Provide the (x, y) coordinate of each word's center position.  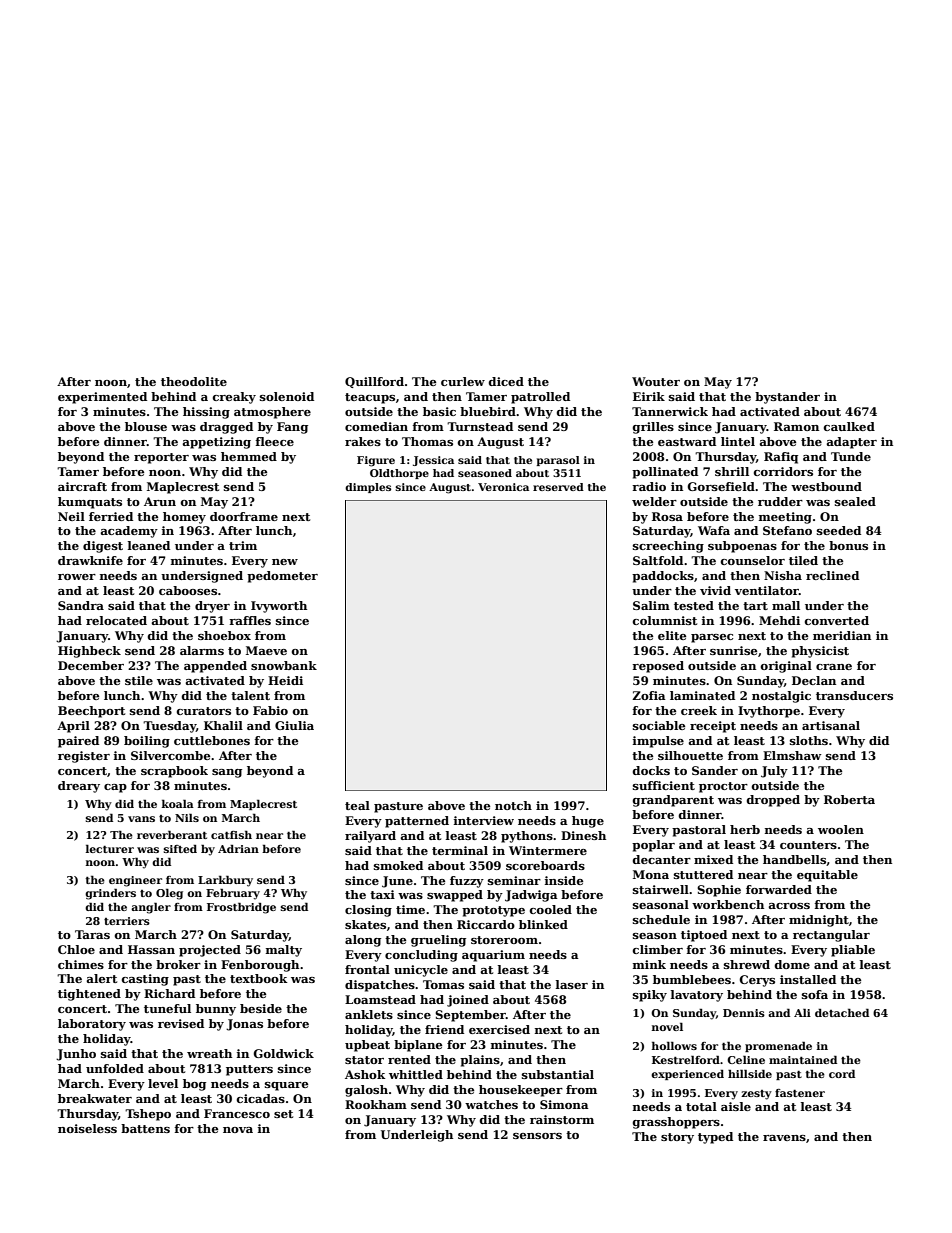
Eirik (649, 396)
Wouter (656, 381)
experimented (102, 398)
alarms (202, 650)
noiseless (87, 1128)
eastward (687, 441)
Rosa (667, 516)
